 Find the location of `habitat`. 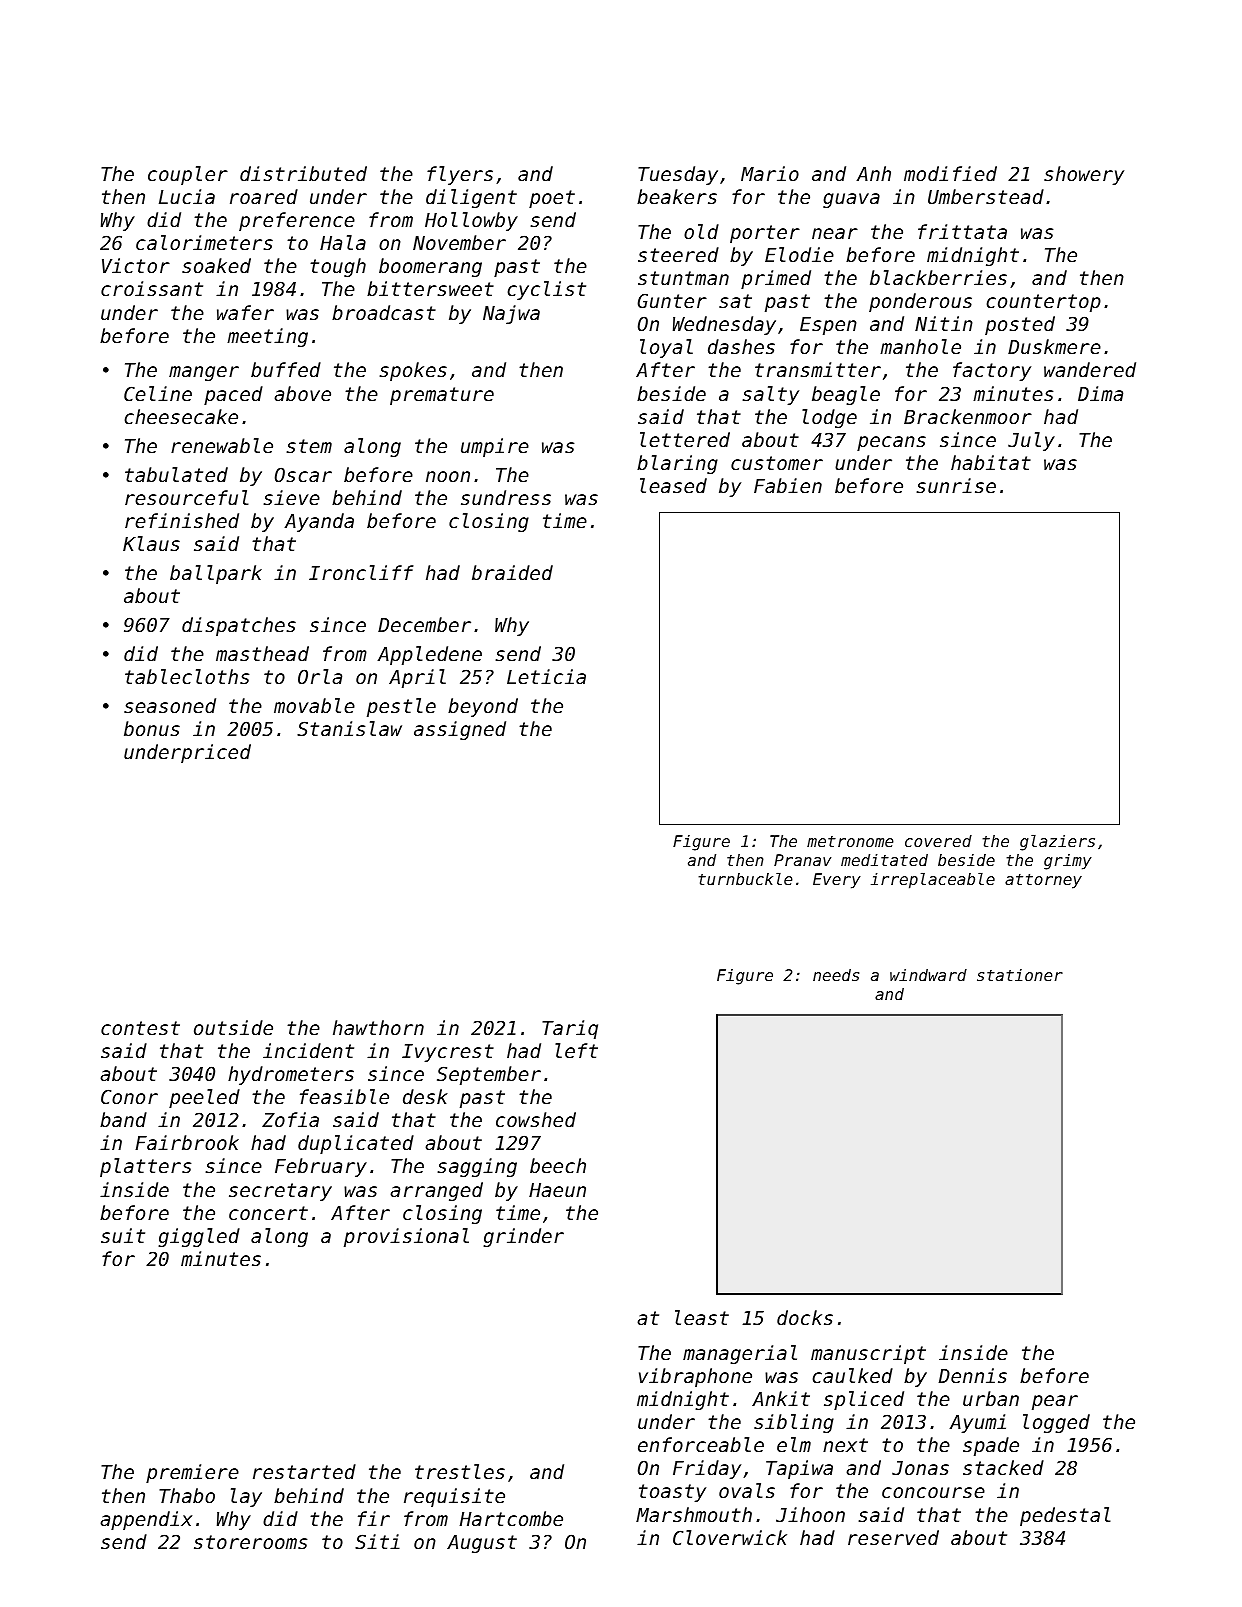

habitat is located at coordinates (991, 462).
